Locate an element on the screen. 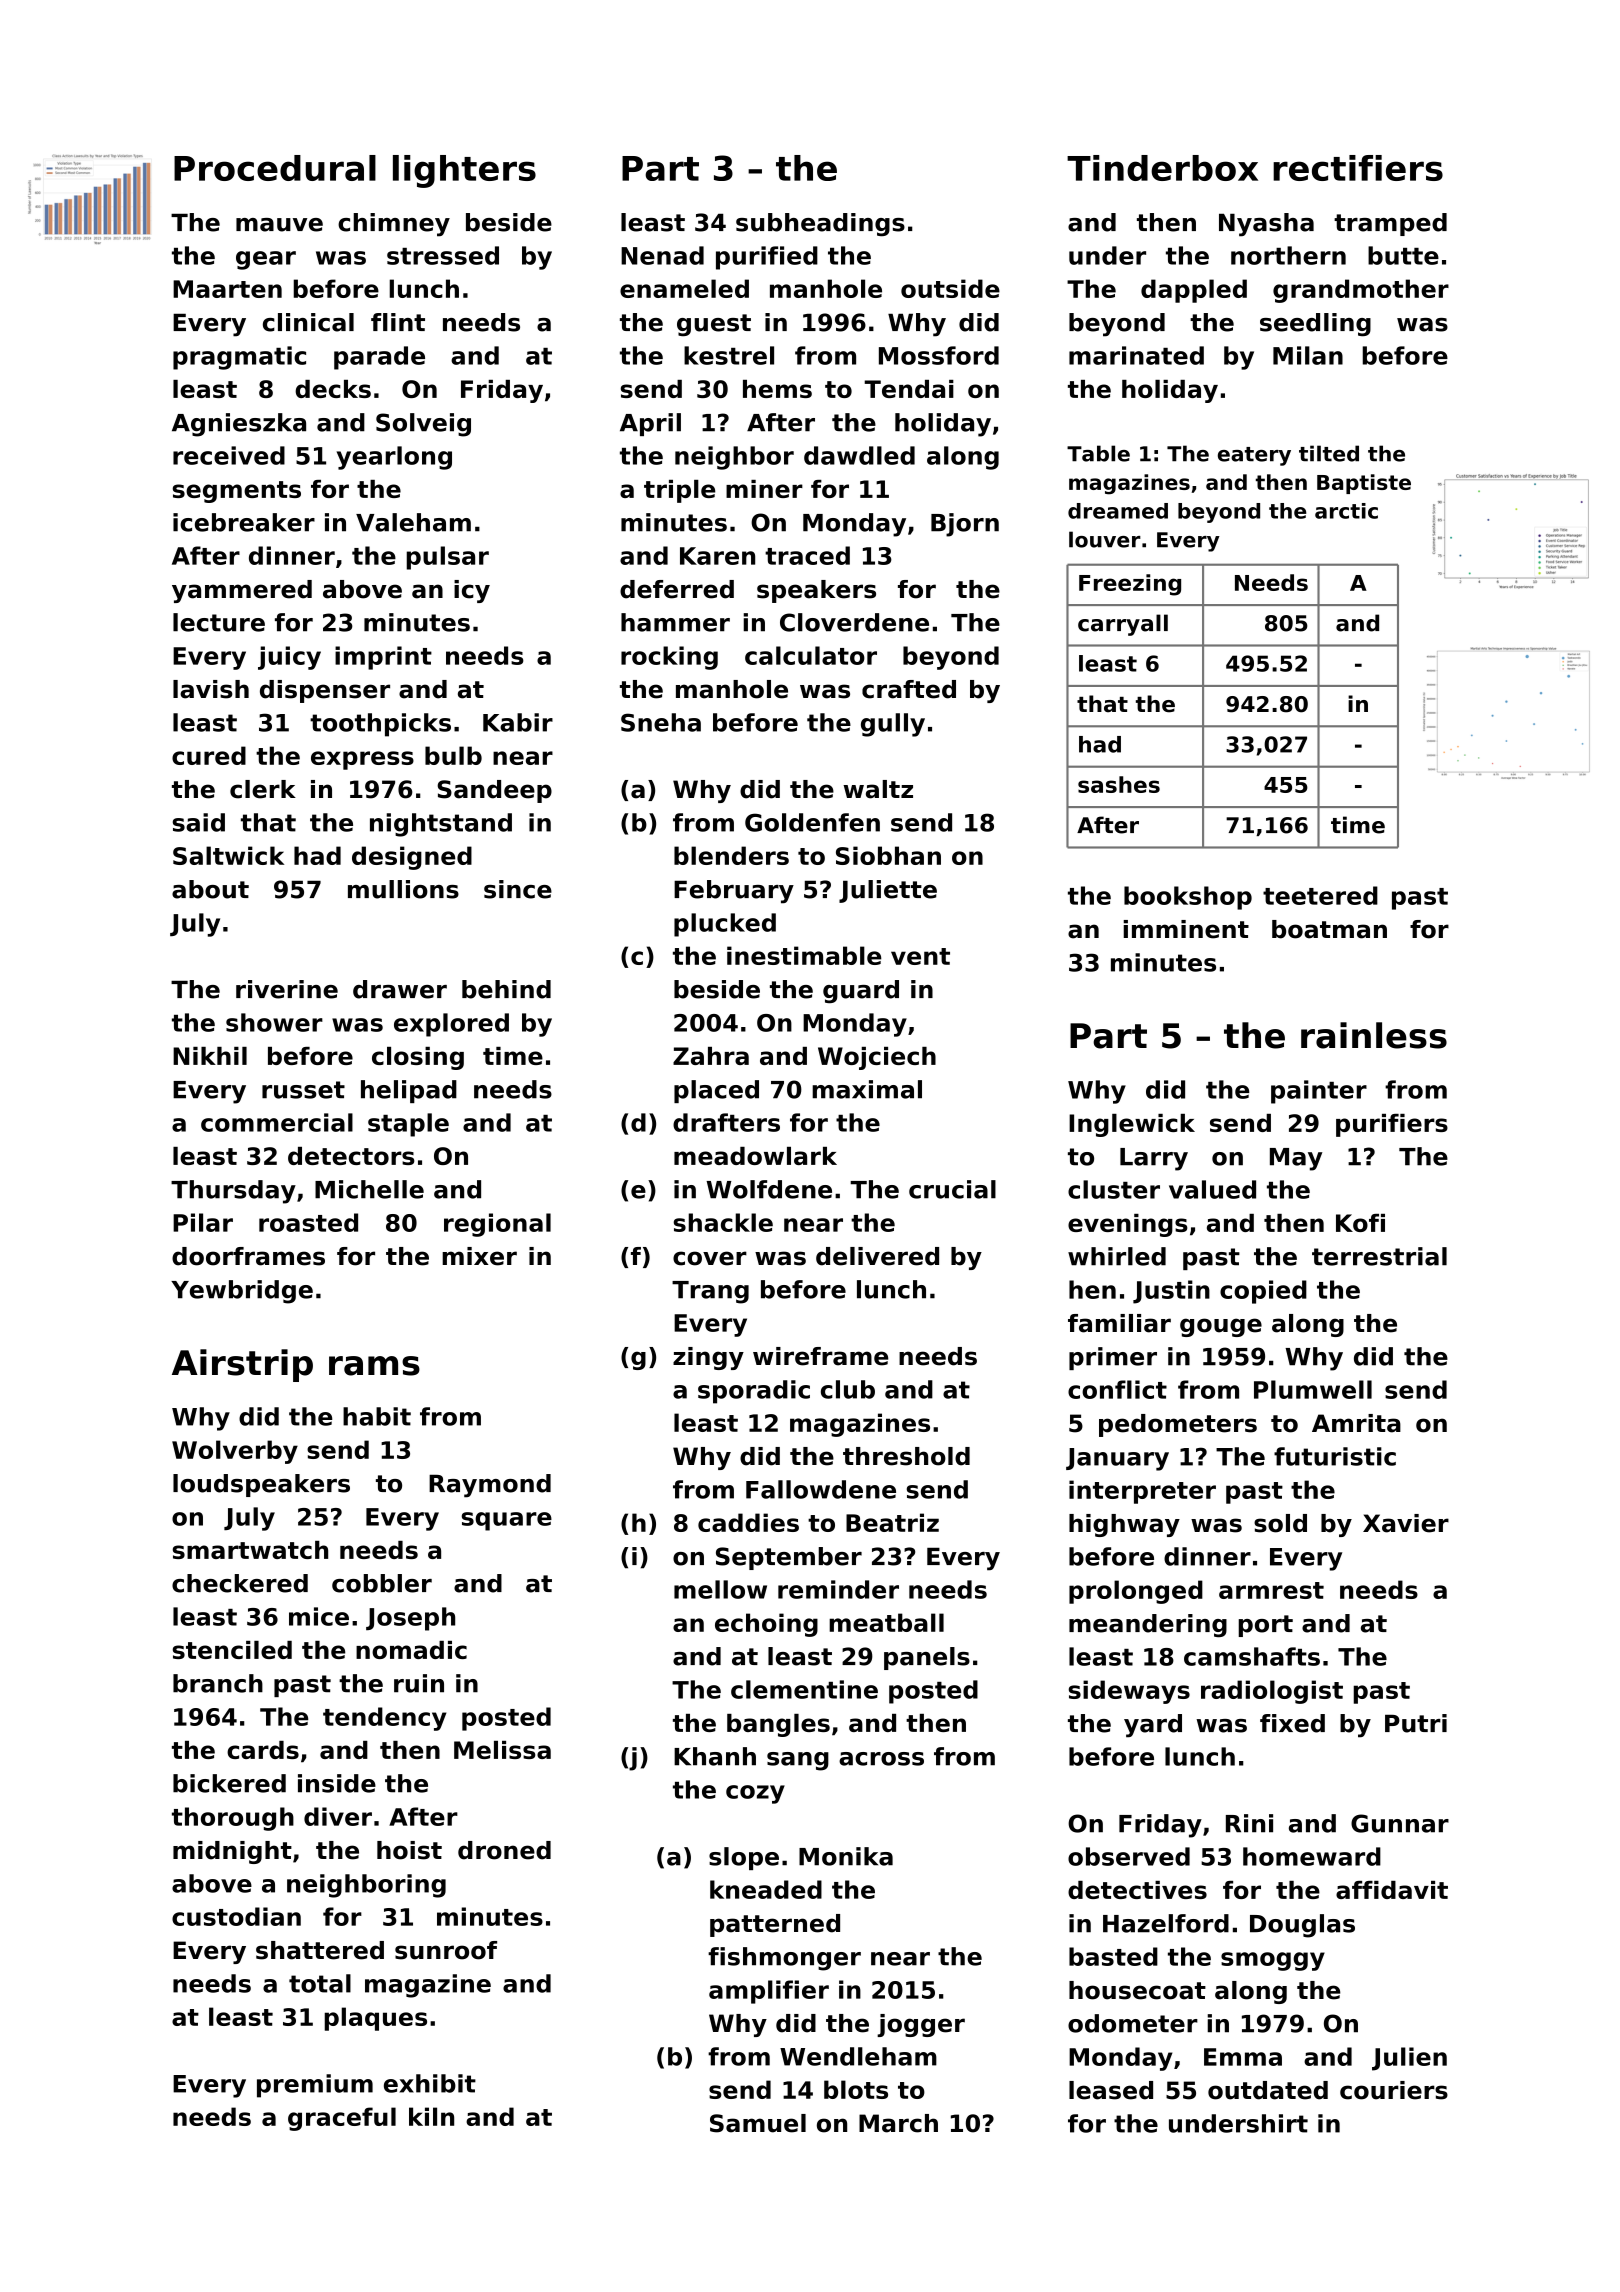 The image size is (1620, 2292). Procedural is located at coordinates (275, 168).
